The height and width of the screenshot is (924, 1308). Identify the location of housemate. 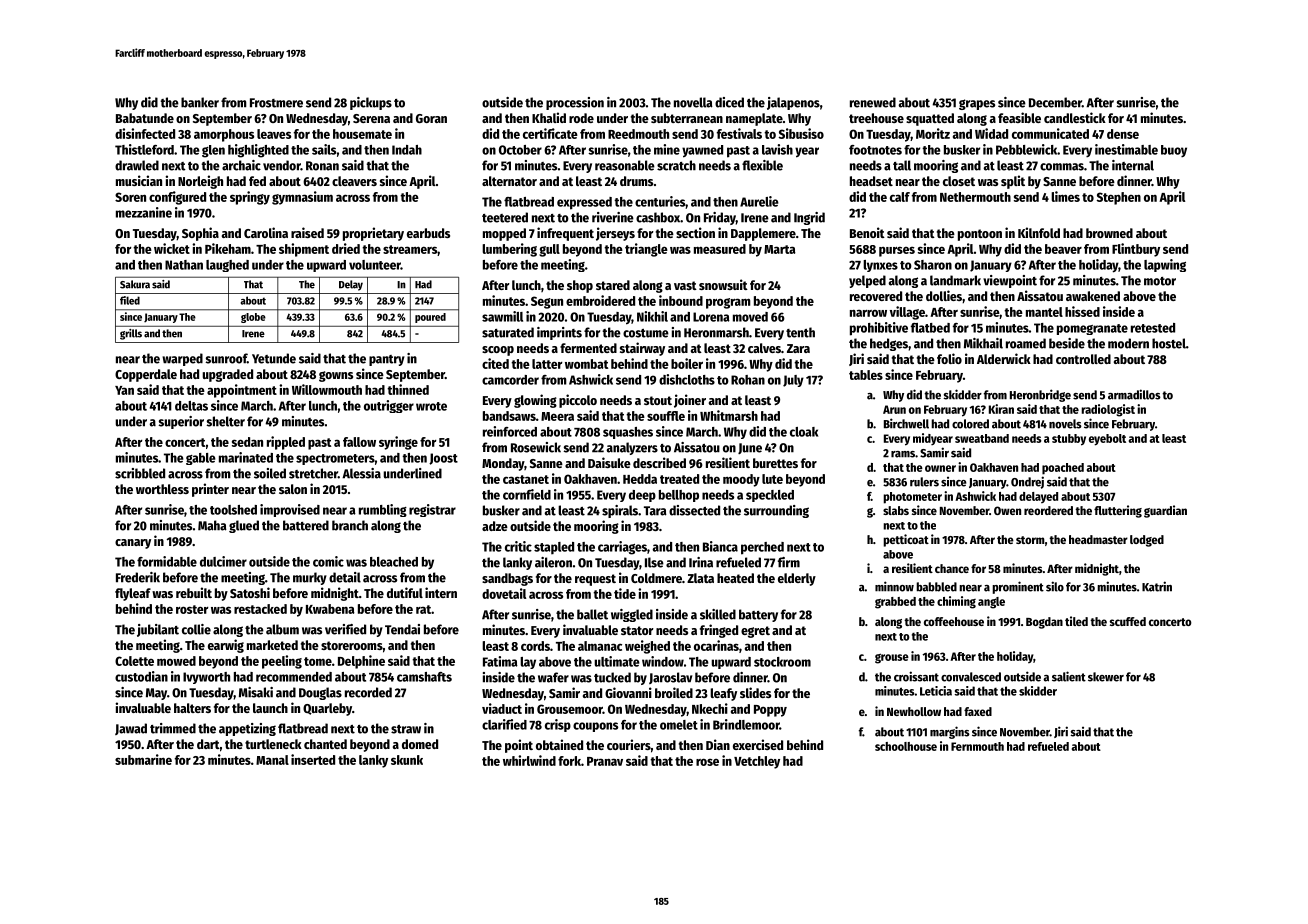
(362, 134).
